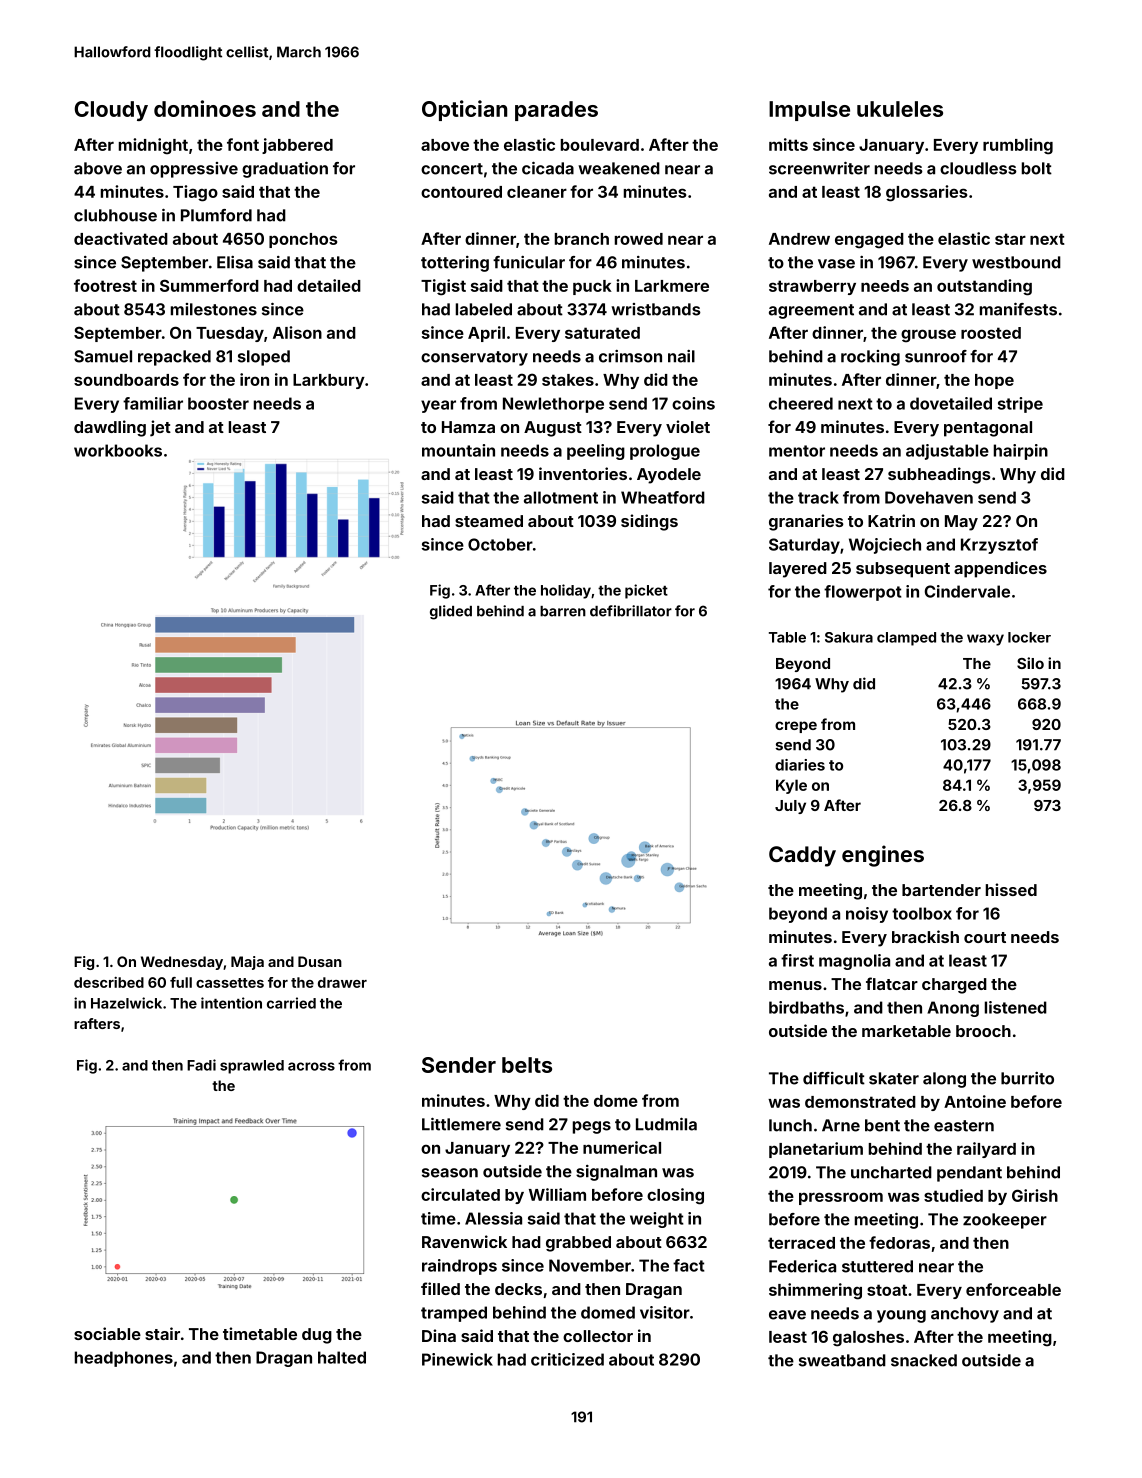  What do you see at coordinates (451, 612) in the screenshot?
I see `glided` at bounding box center [451, 612].
